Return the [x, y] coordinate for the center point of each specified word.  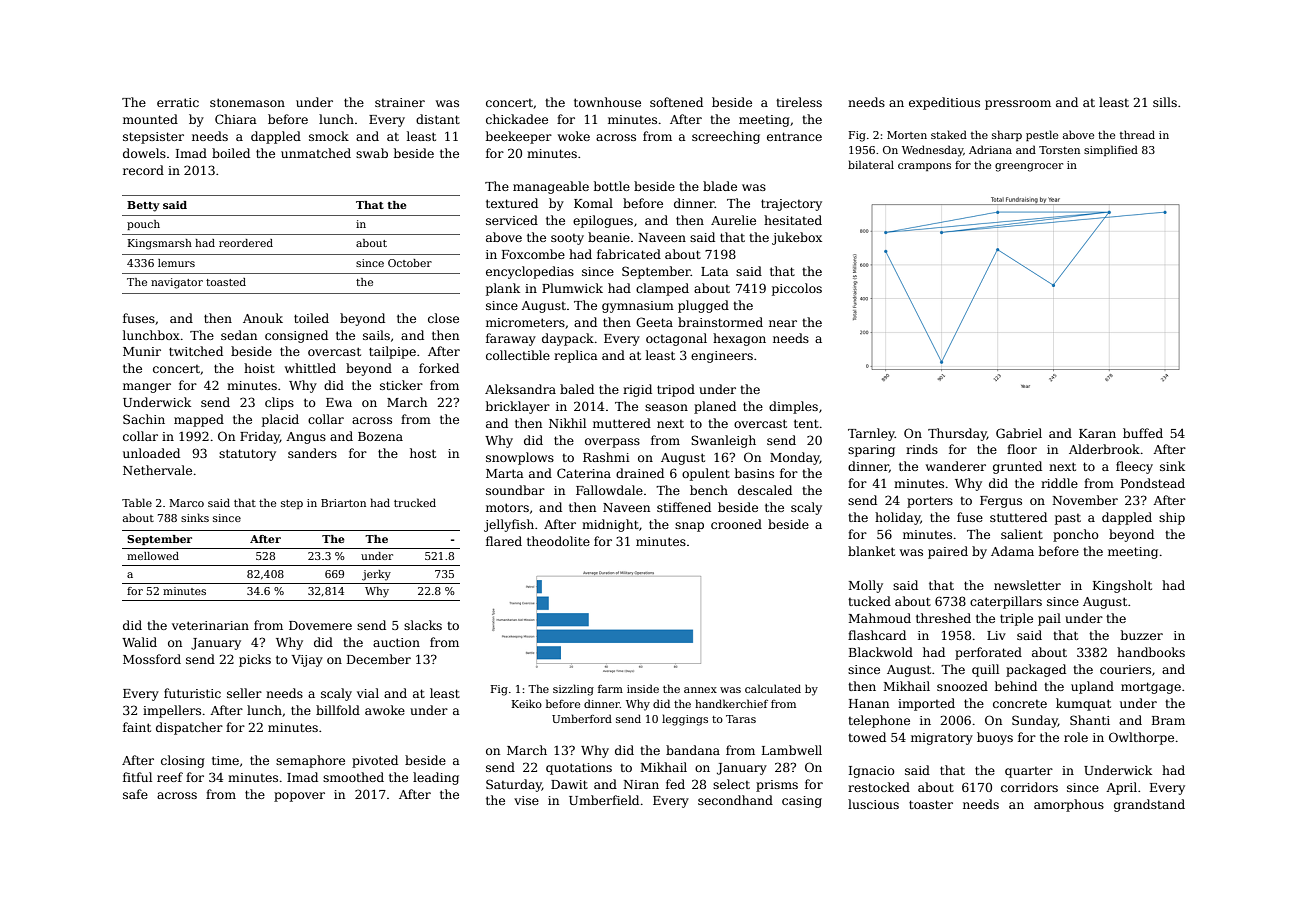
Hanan [869, 703]
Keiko [527, 703]
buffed [1143, 433]
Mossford [152, 659]
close [443, 318]
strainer [400, 102]
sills [1165, 102]
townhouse [607, 102]
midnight [610, 525]
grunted [1017, 467]
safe [135, 794]
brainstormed [720, 322]
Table [137, 502]
